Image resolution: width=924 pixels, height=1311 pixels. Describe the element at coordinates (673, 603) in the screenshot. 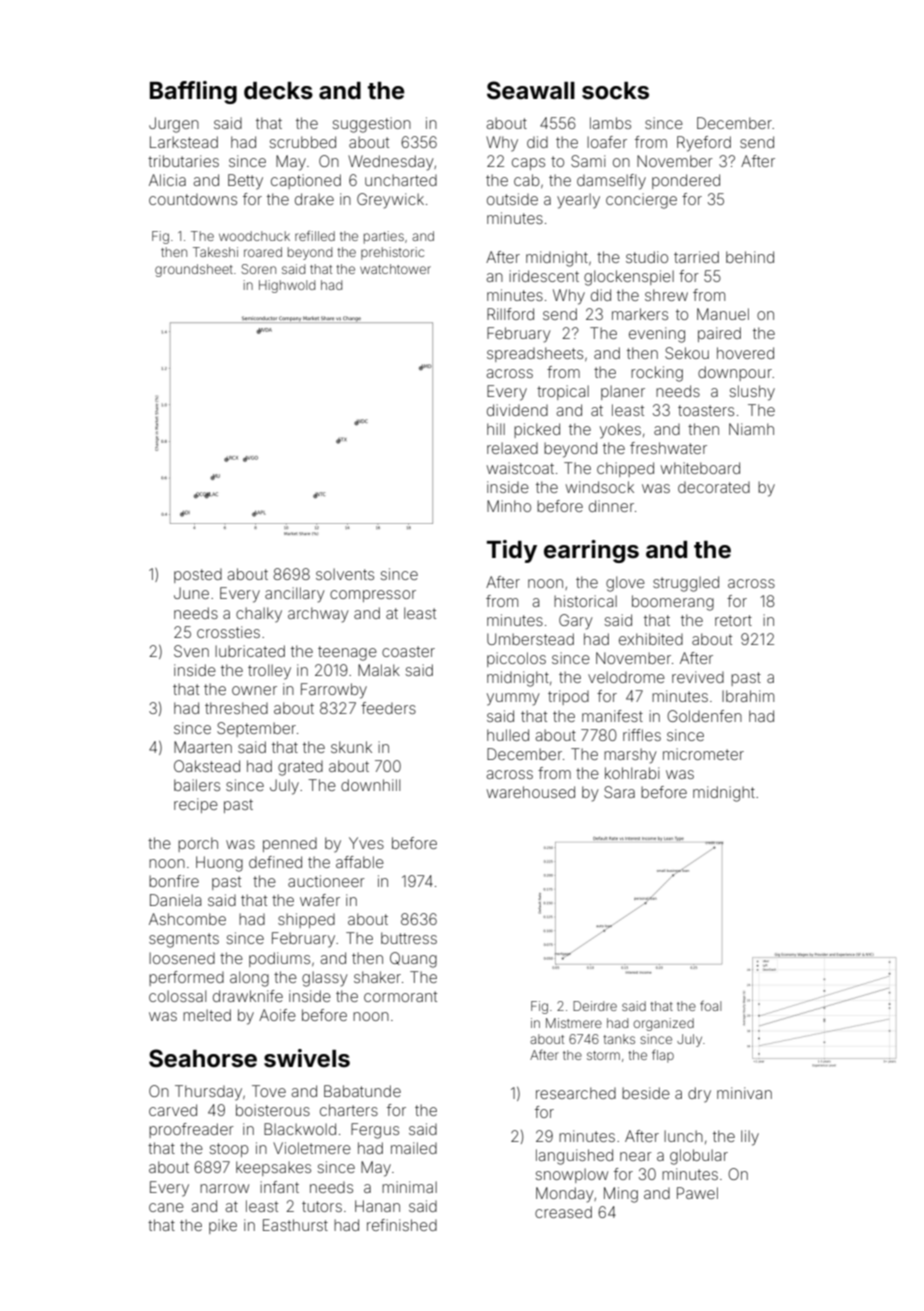

I see `boomerang` at that location.
